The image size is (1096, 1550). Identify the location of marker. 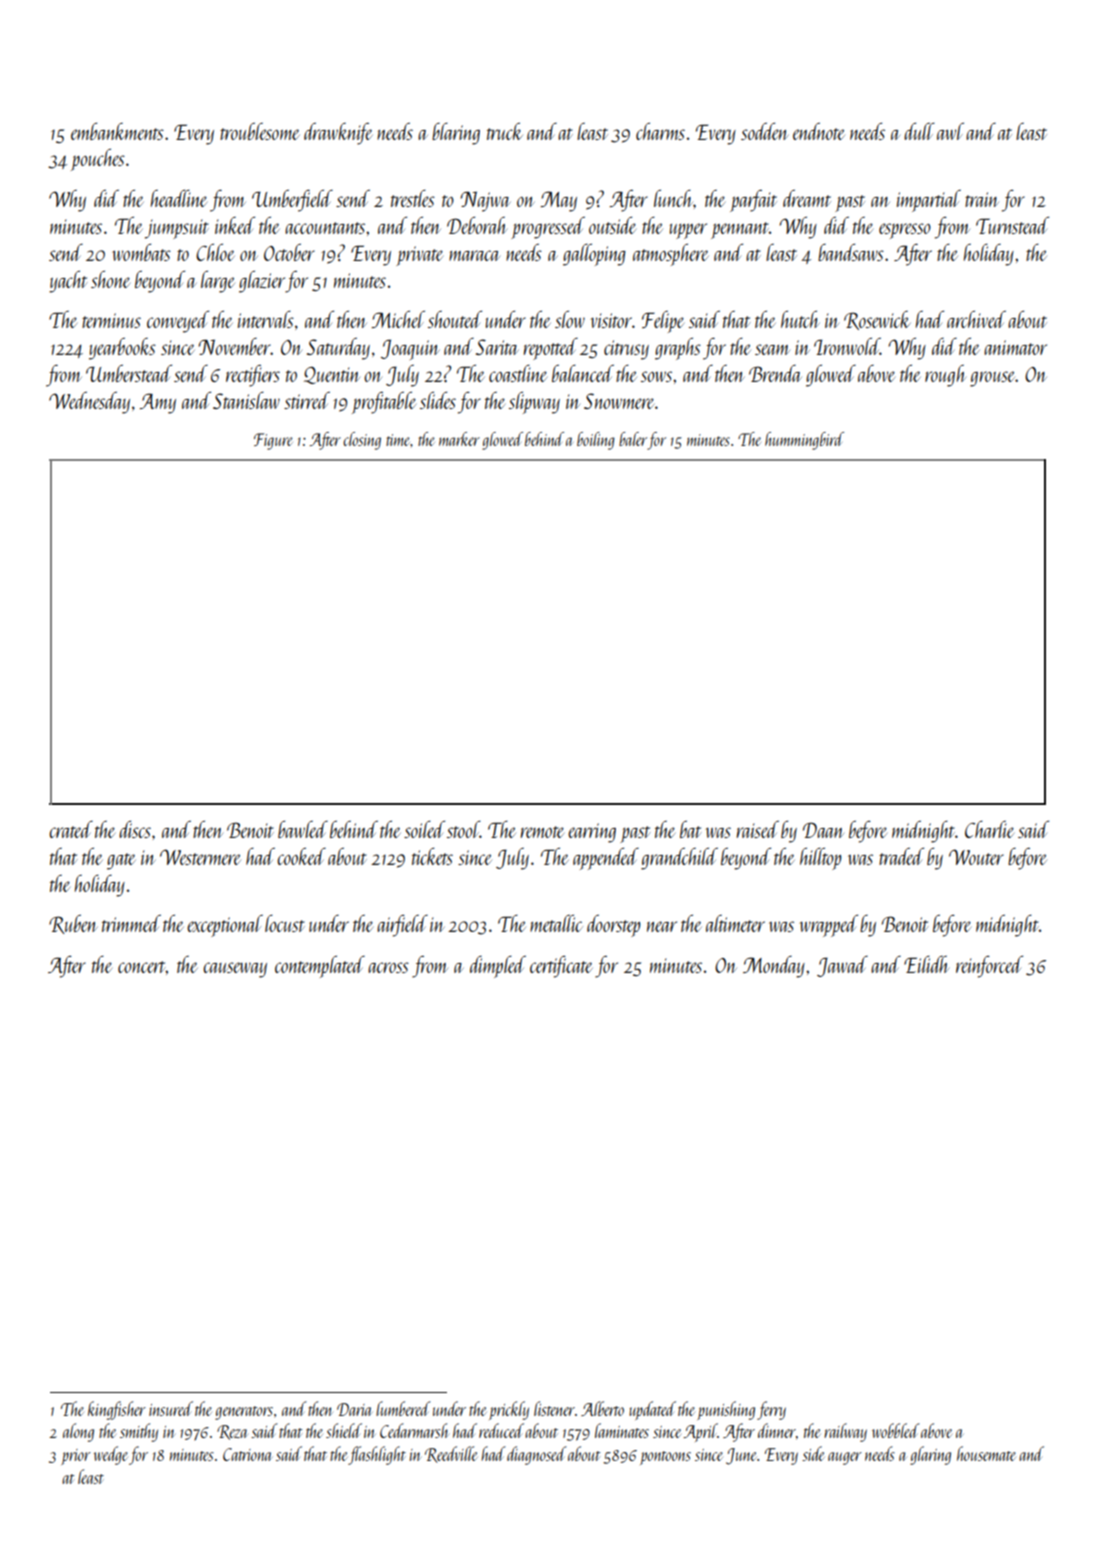
(459, 439).
